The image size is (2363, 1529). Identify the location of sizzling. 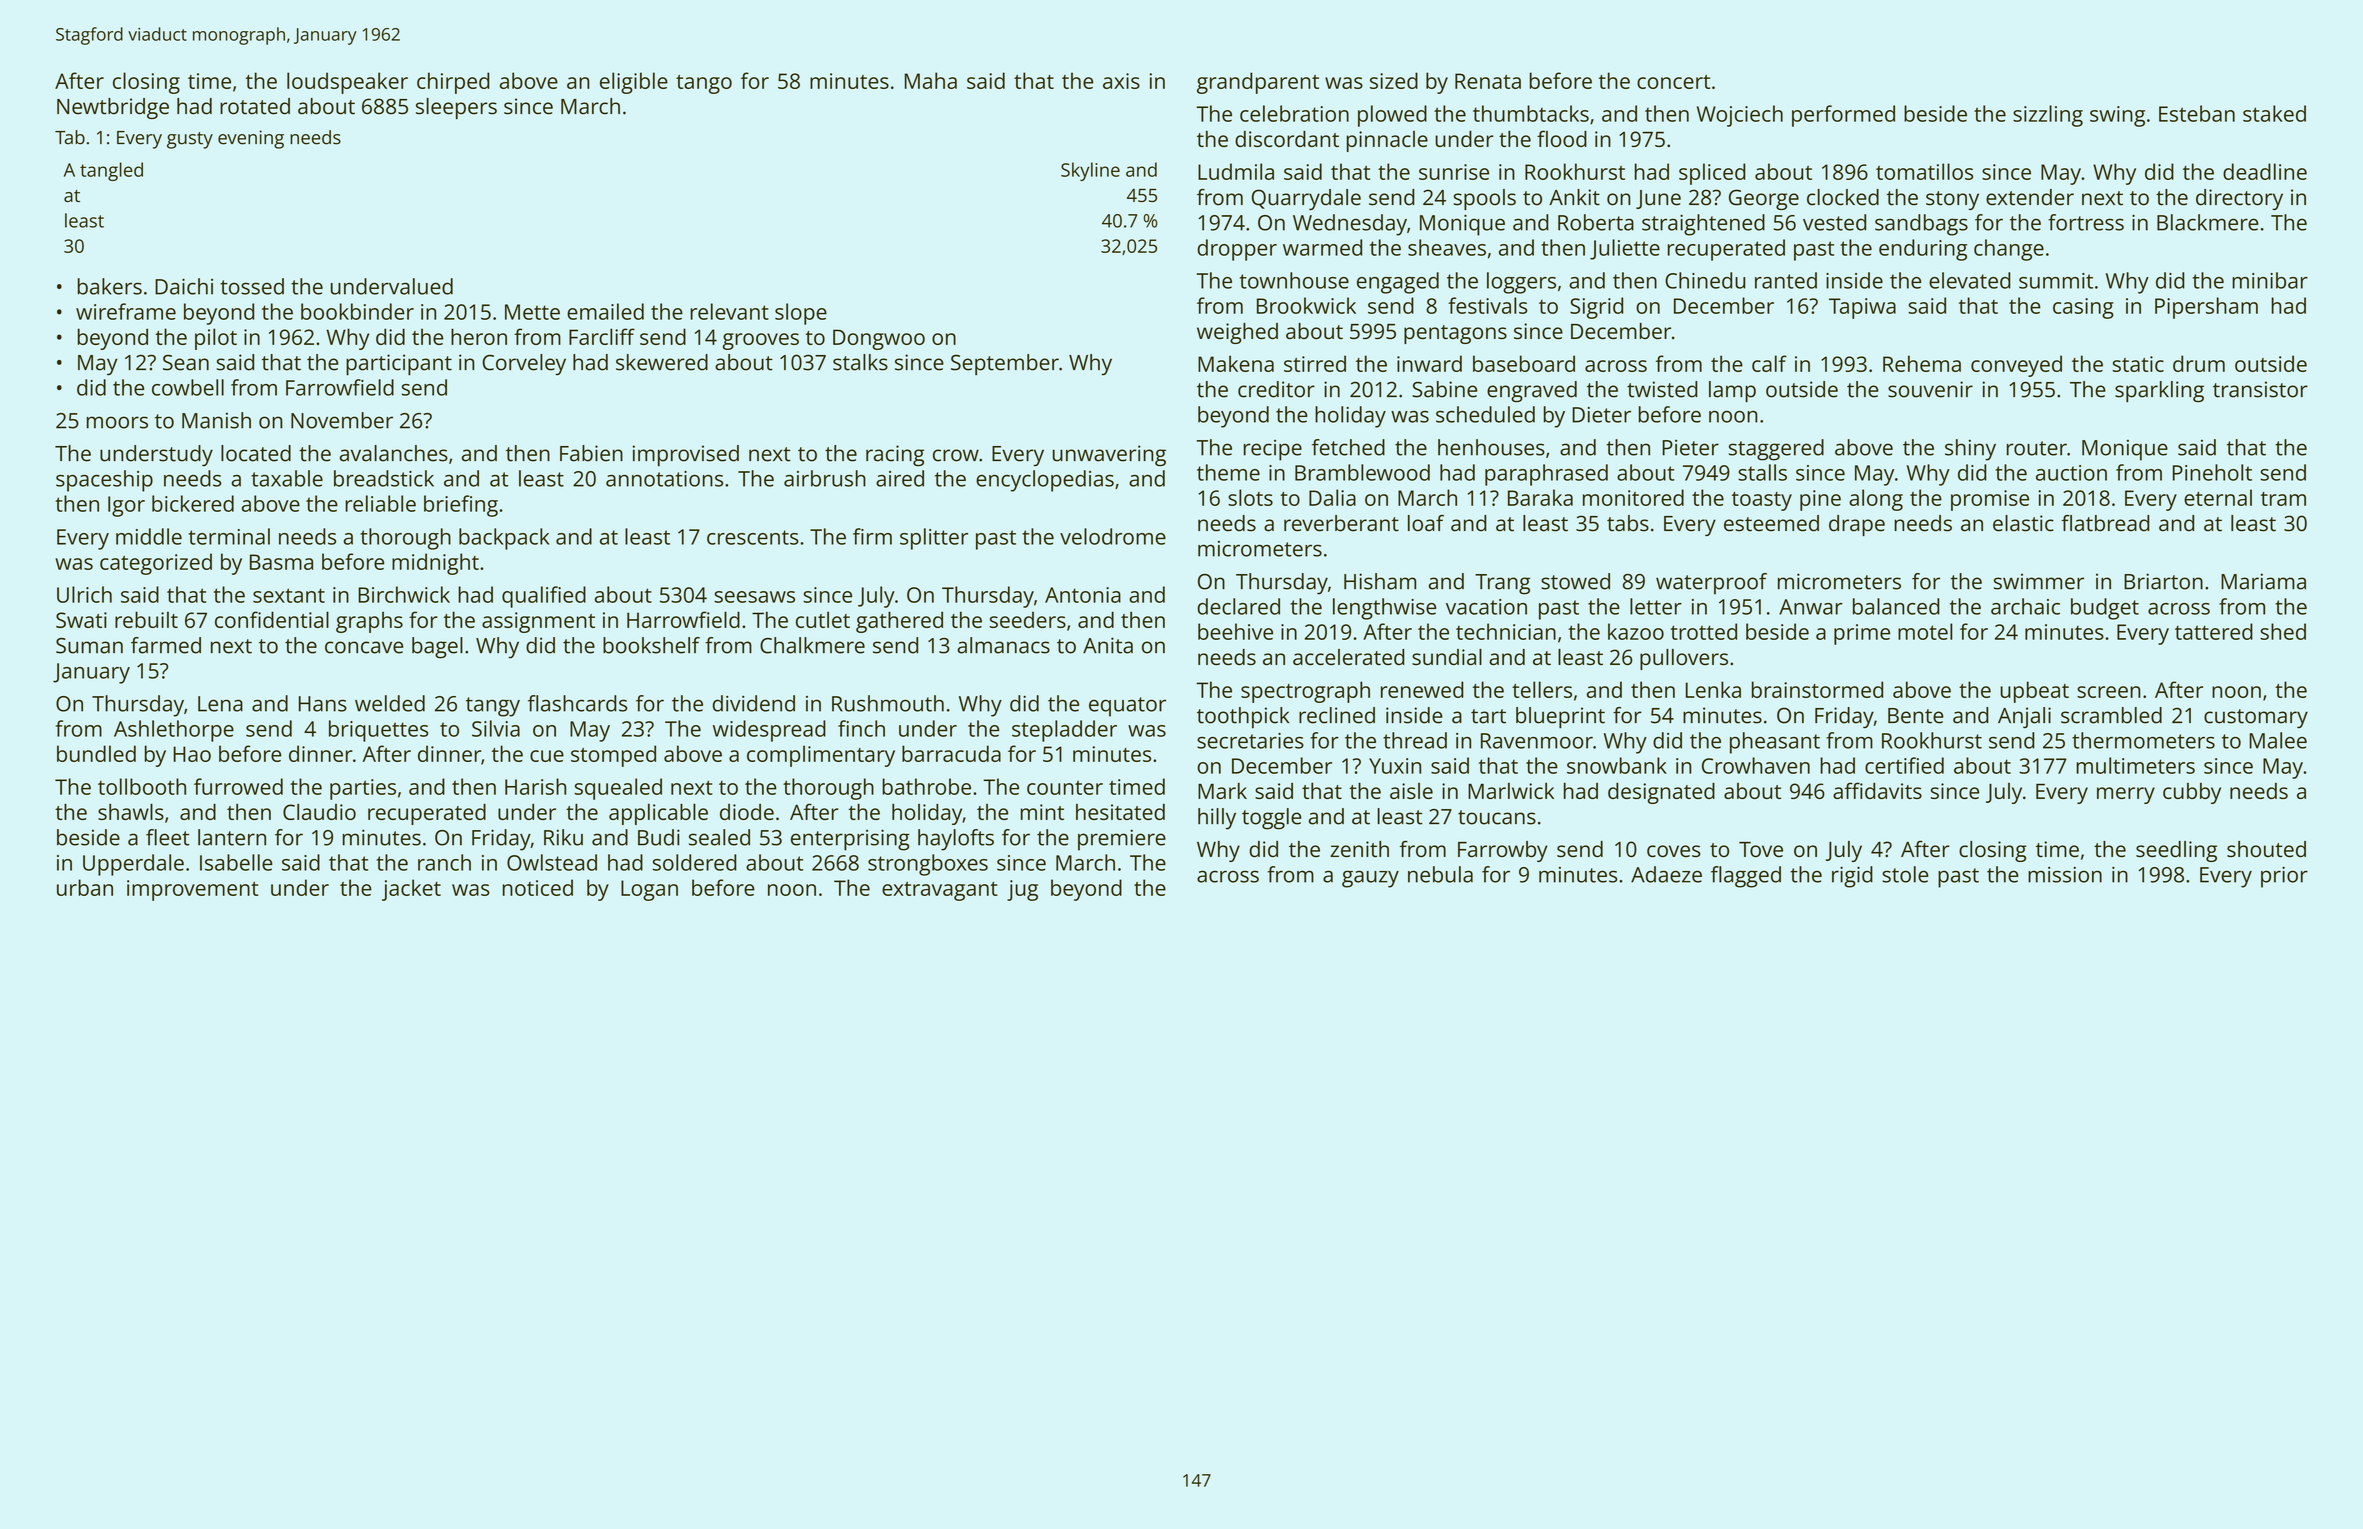
(2048, 116).
